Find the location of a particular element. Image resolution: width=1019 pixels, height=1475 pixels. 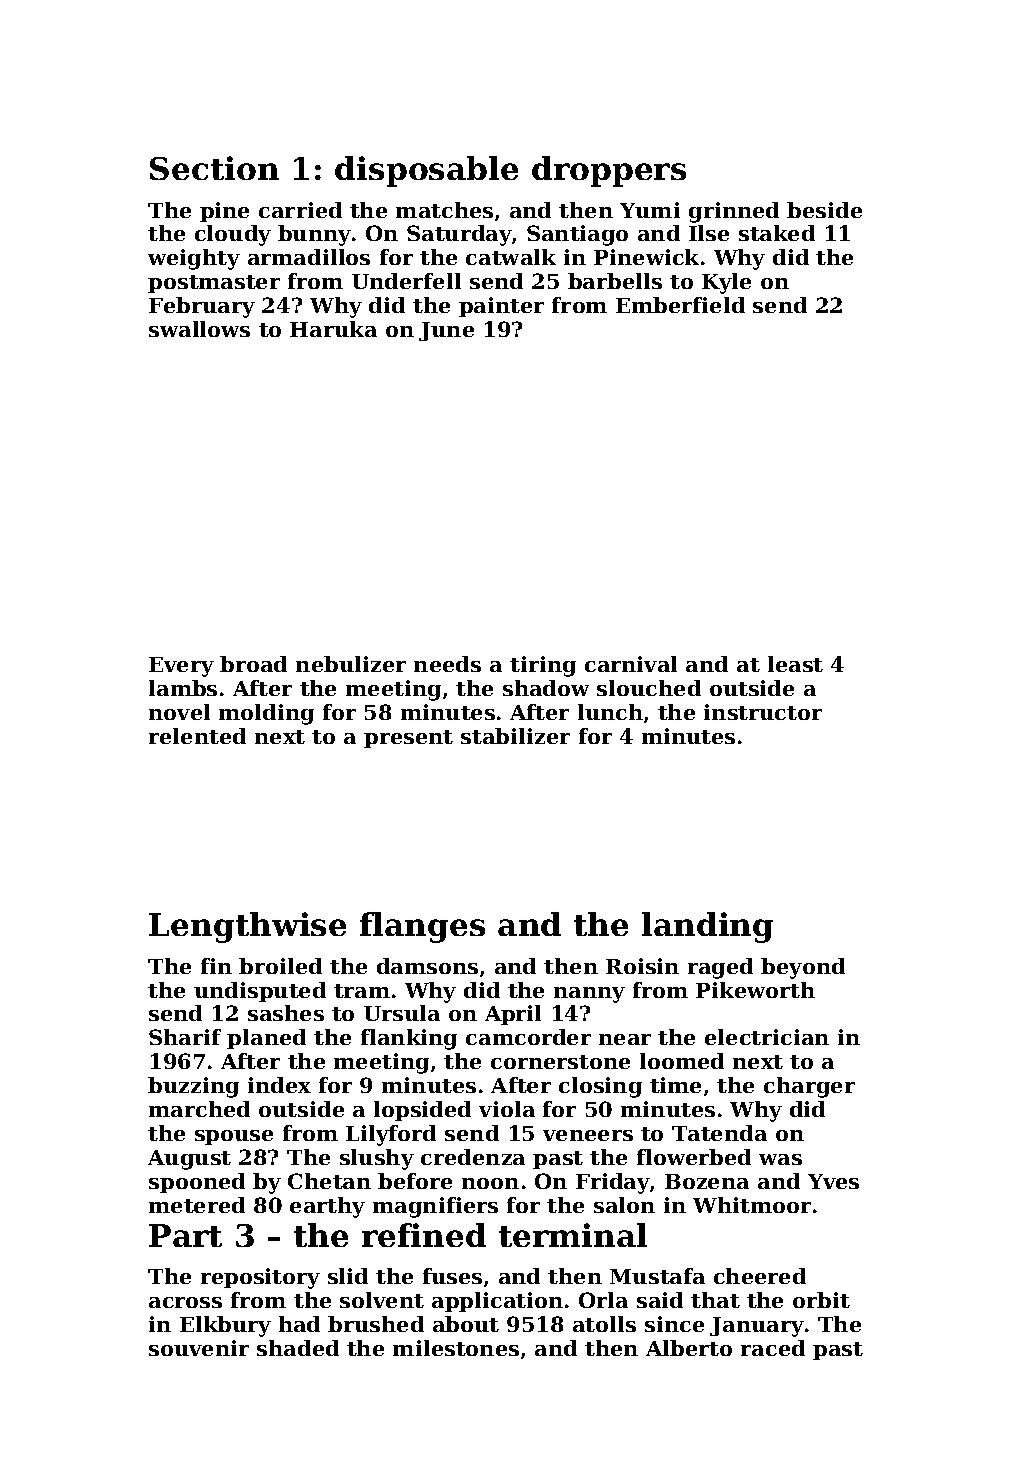

beside is located at coordinates (824, 210).
